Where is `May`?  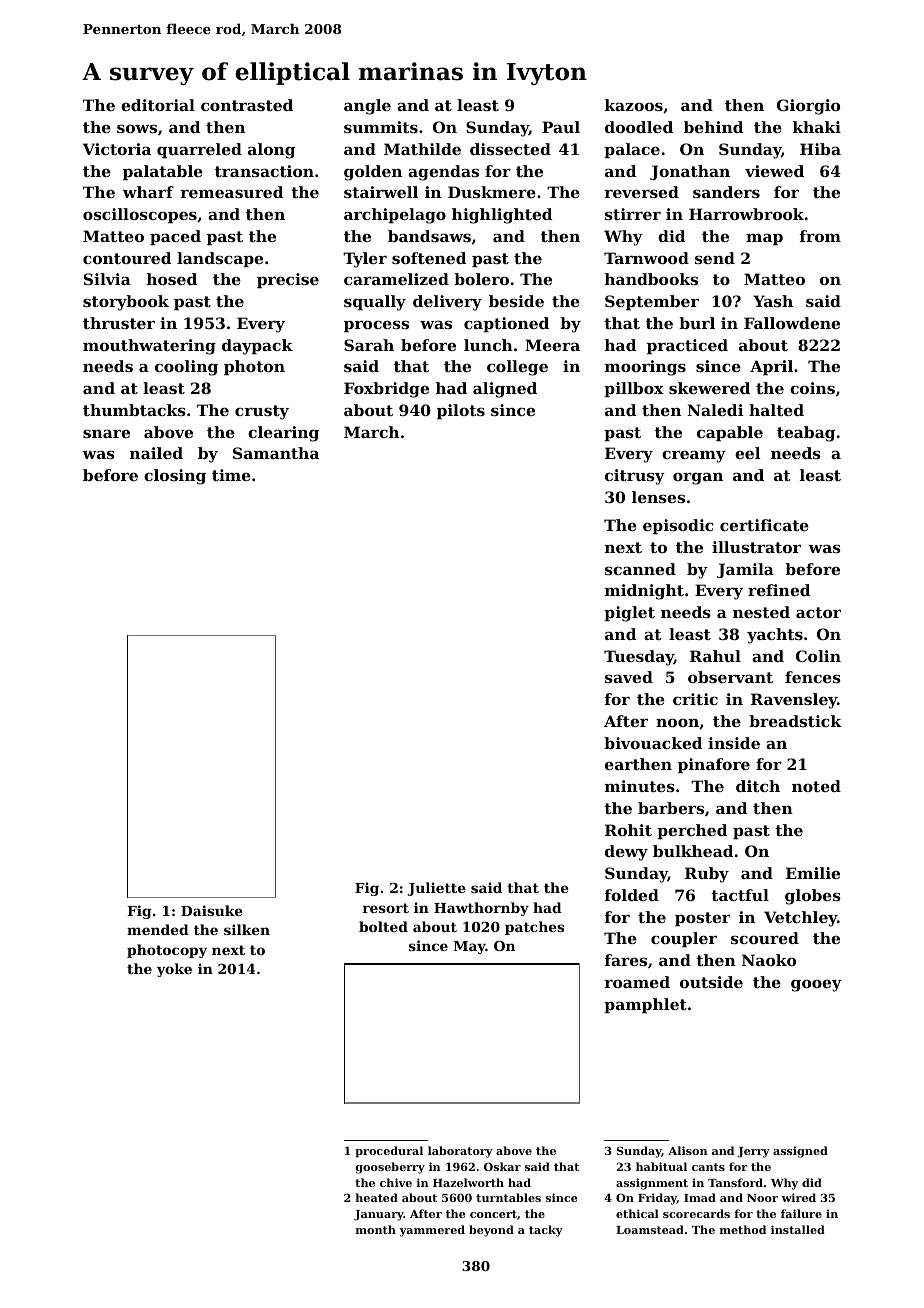
May is located at coordinates (470, 947).
